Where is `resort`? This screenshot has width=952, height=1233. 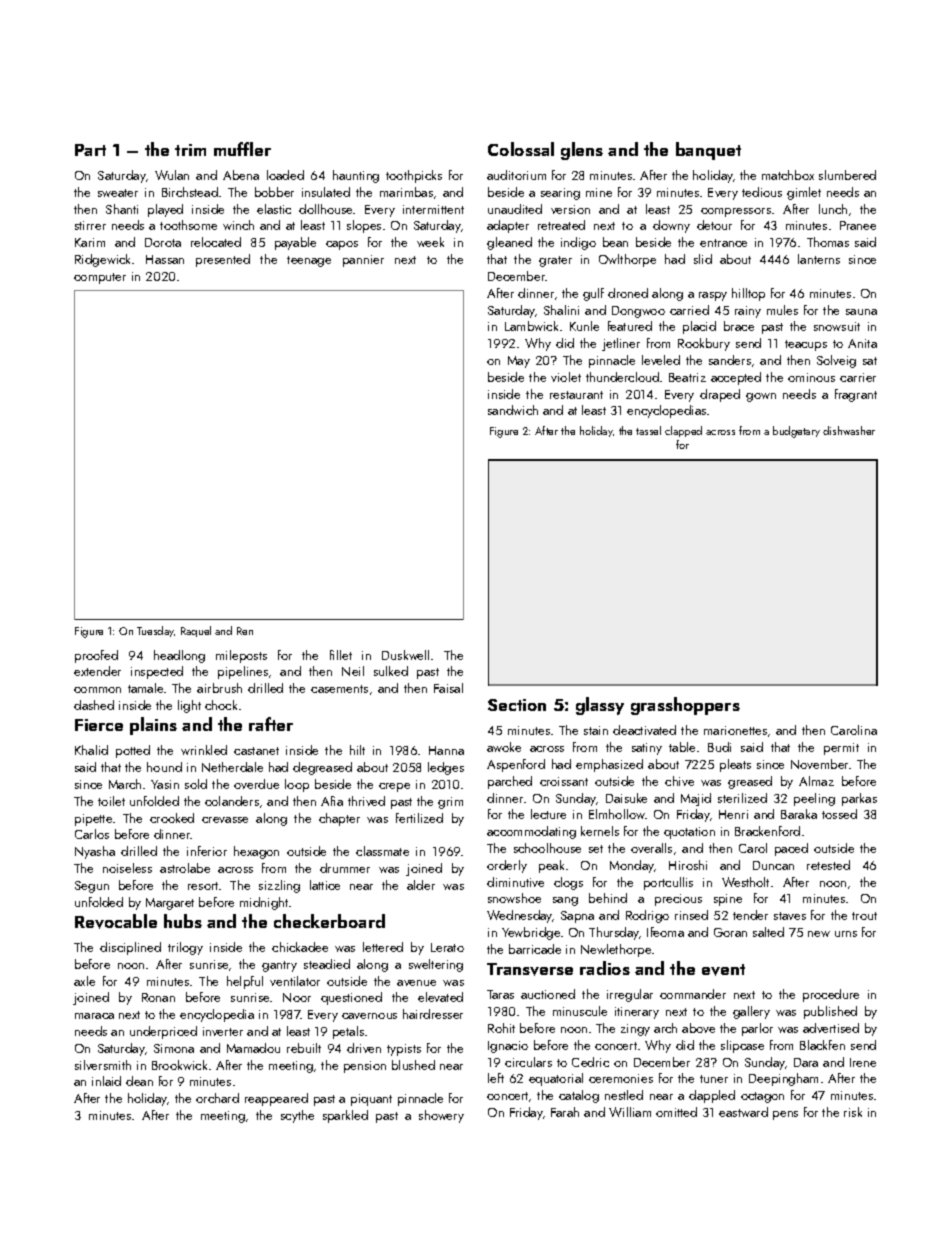 resort is located at coordinates (204, 886).
